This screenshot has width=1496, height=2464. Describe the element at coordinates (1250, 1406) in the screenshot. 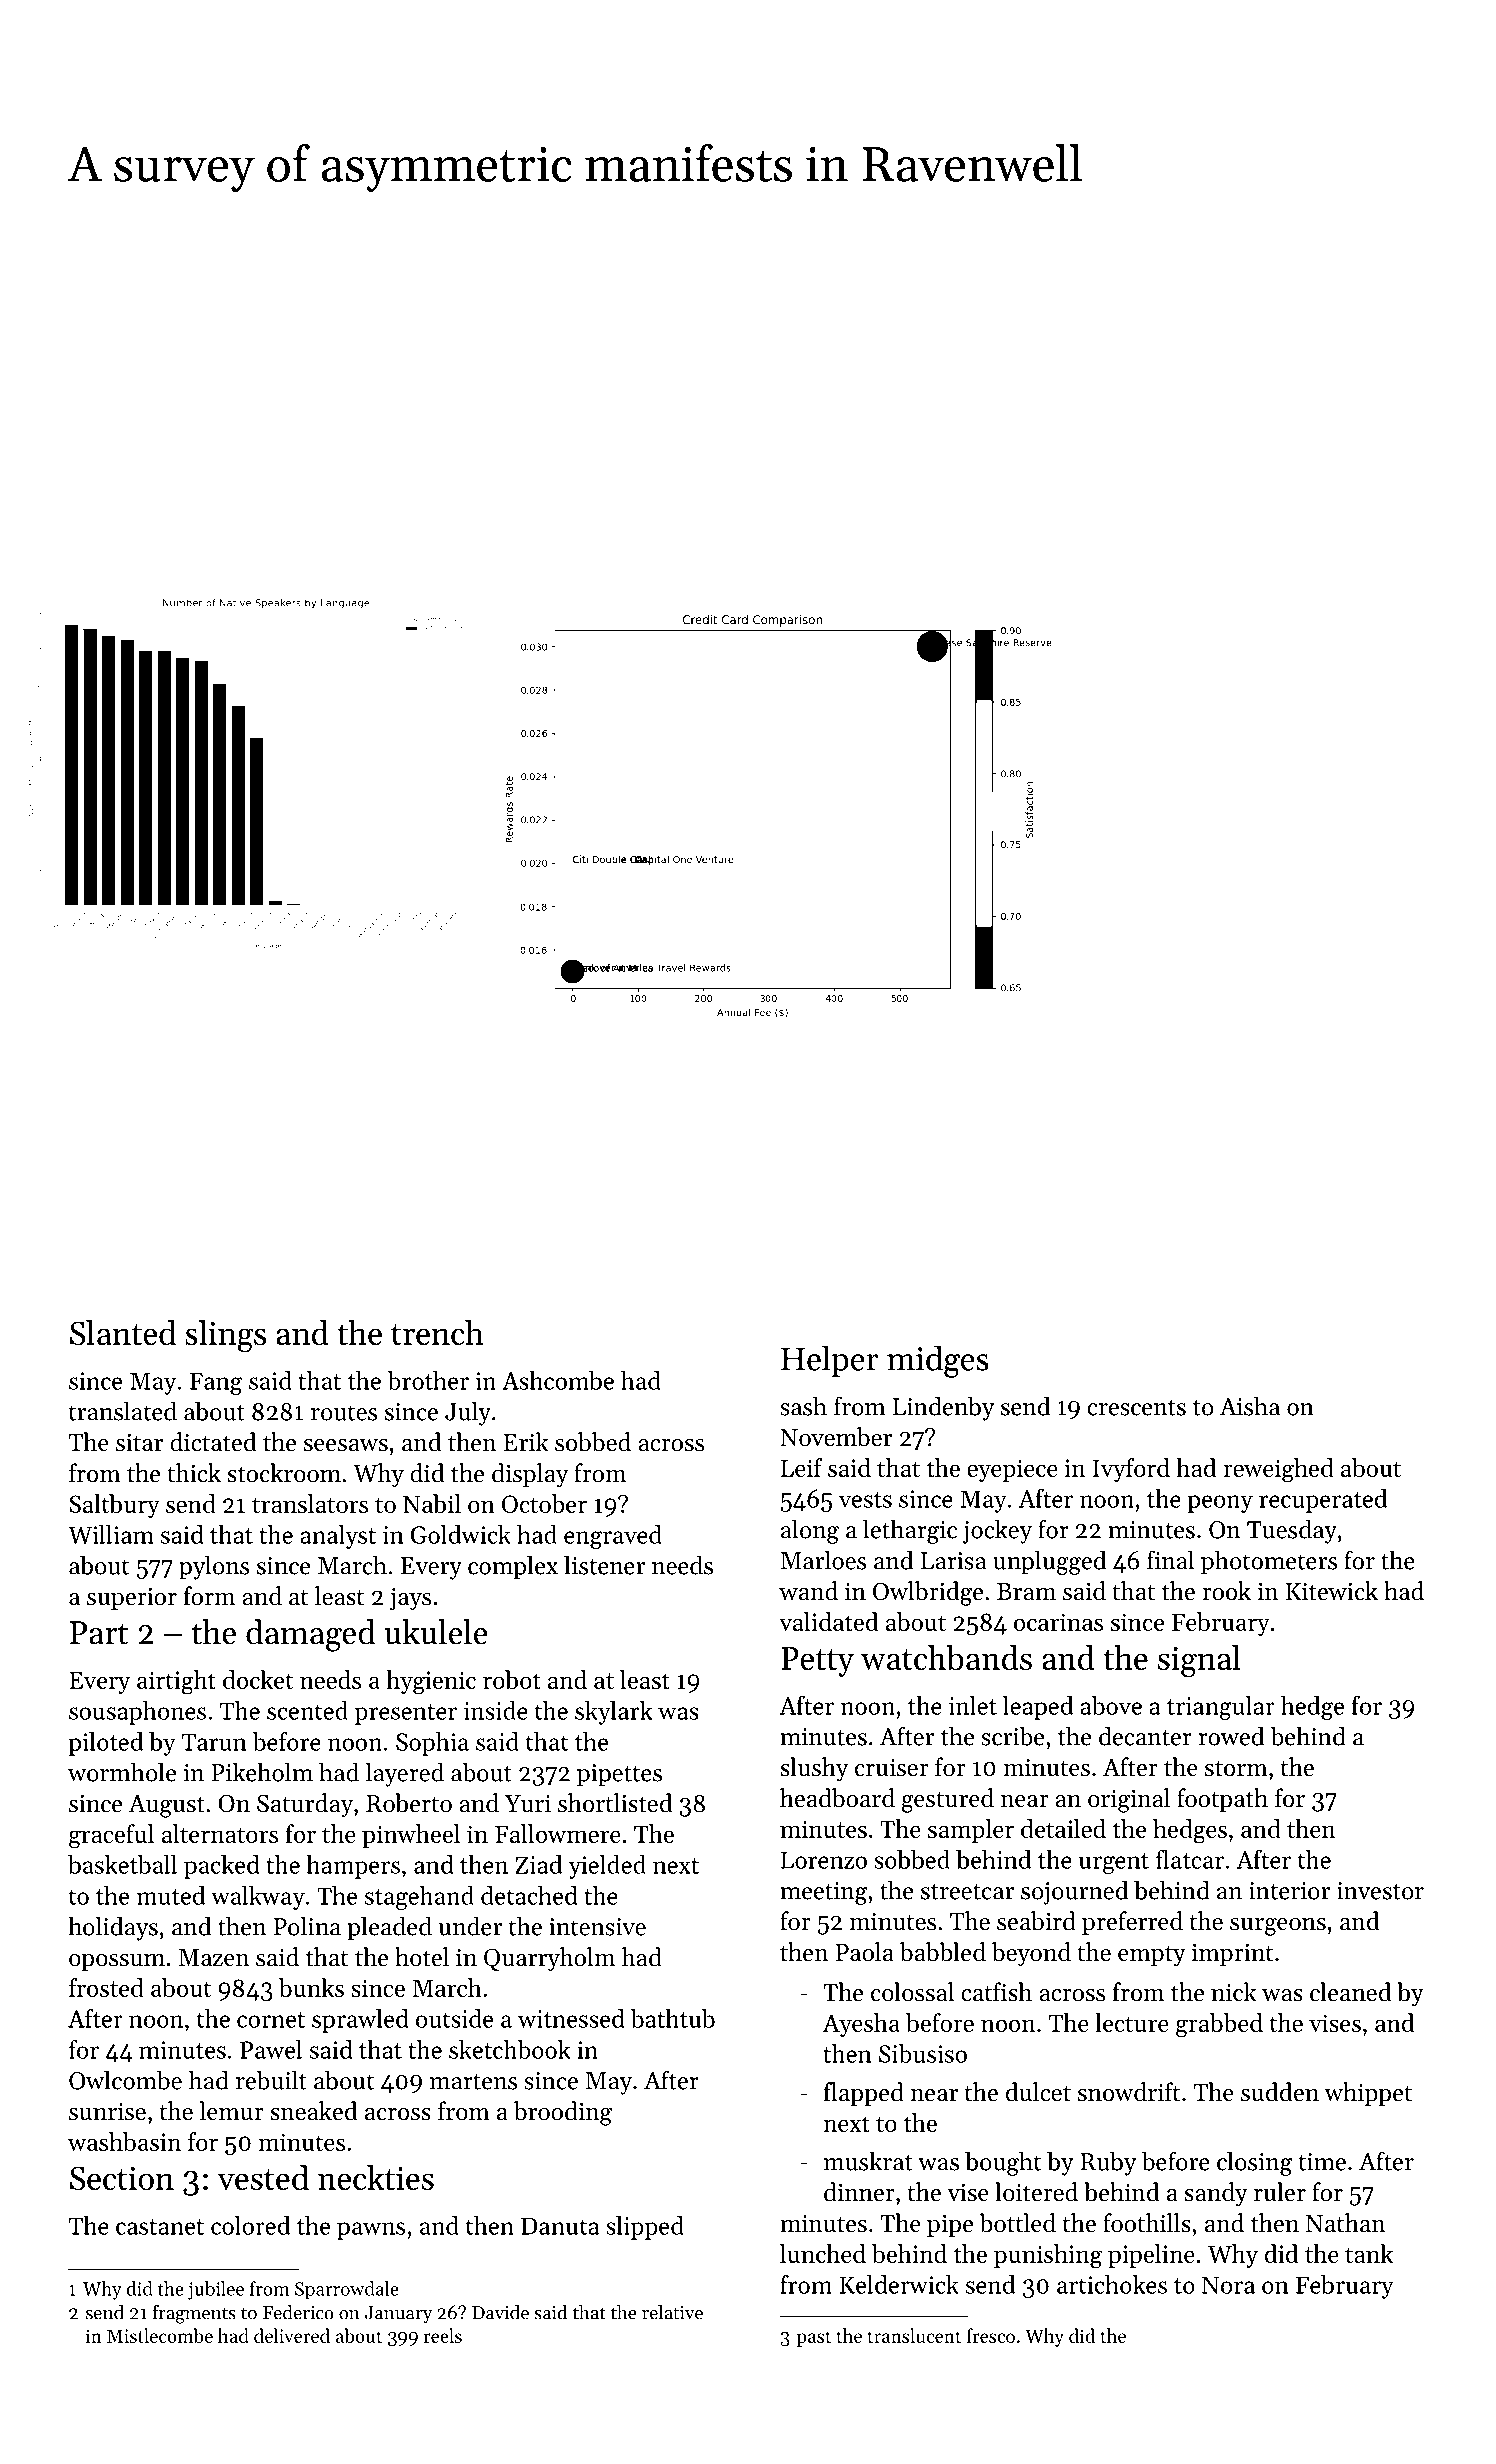

I see `Aisha` at that location.
